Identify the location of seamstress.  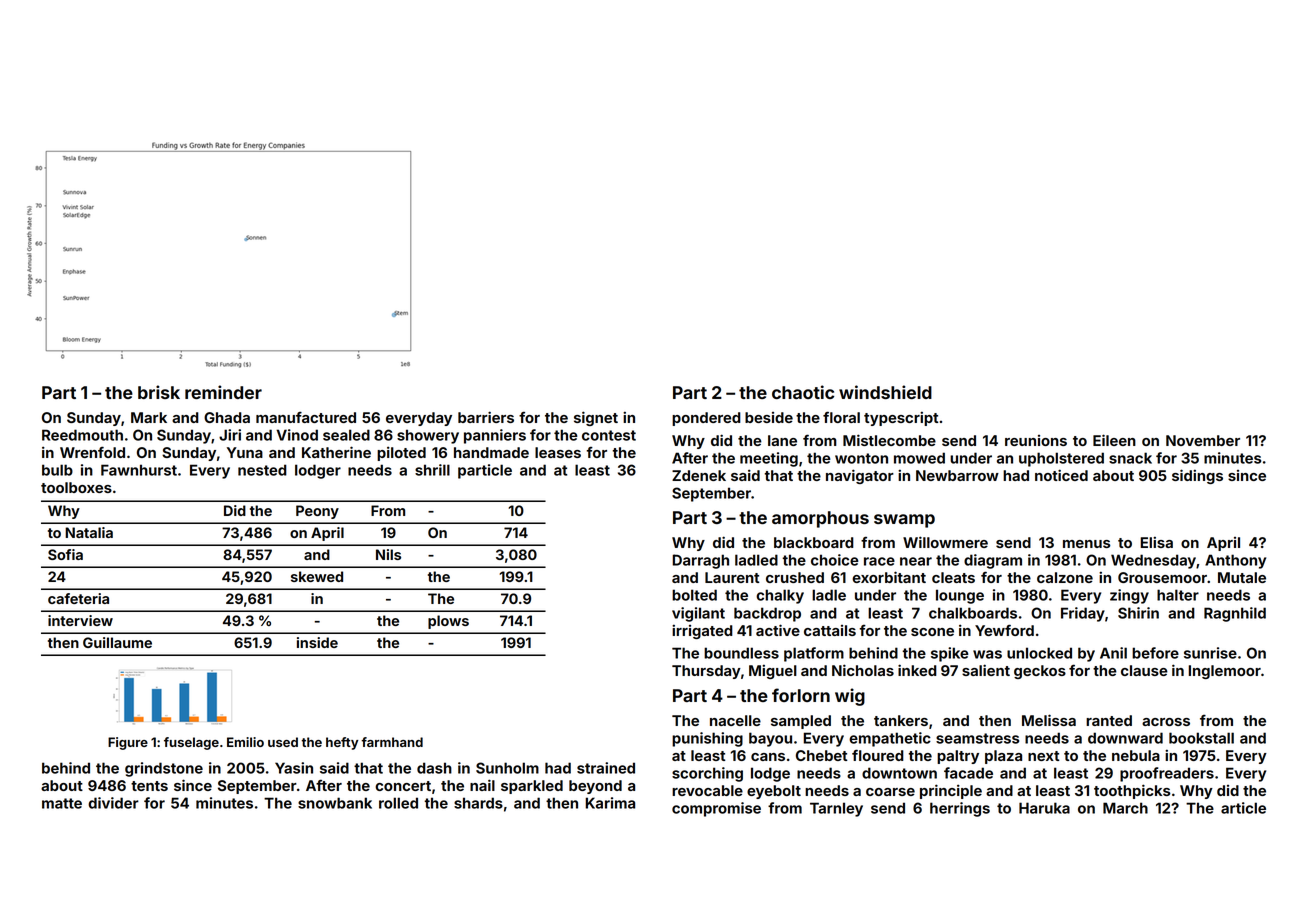
(977, 738).
